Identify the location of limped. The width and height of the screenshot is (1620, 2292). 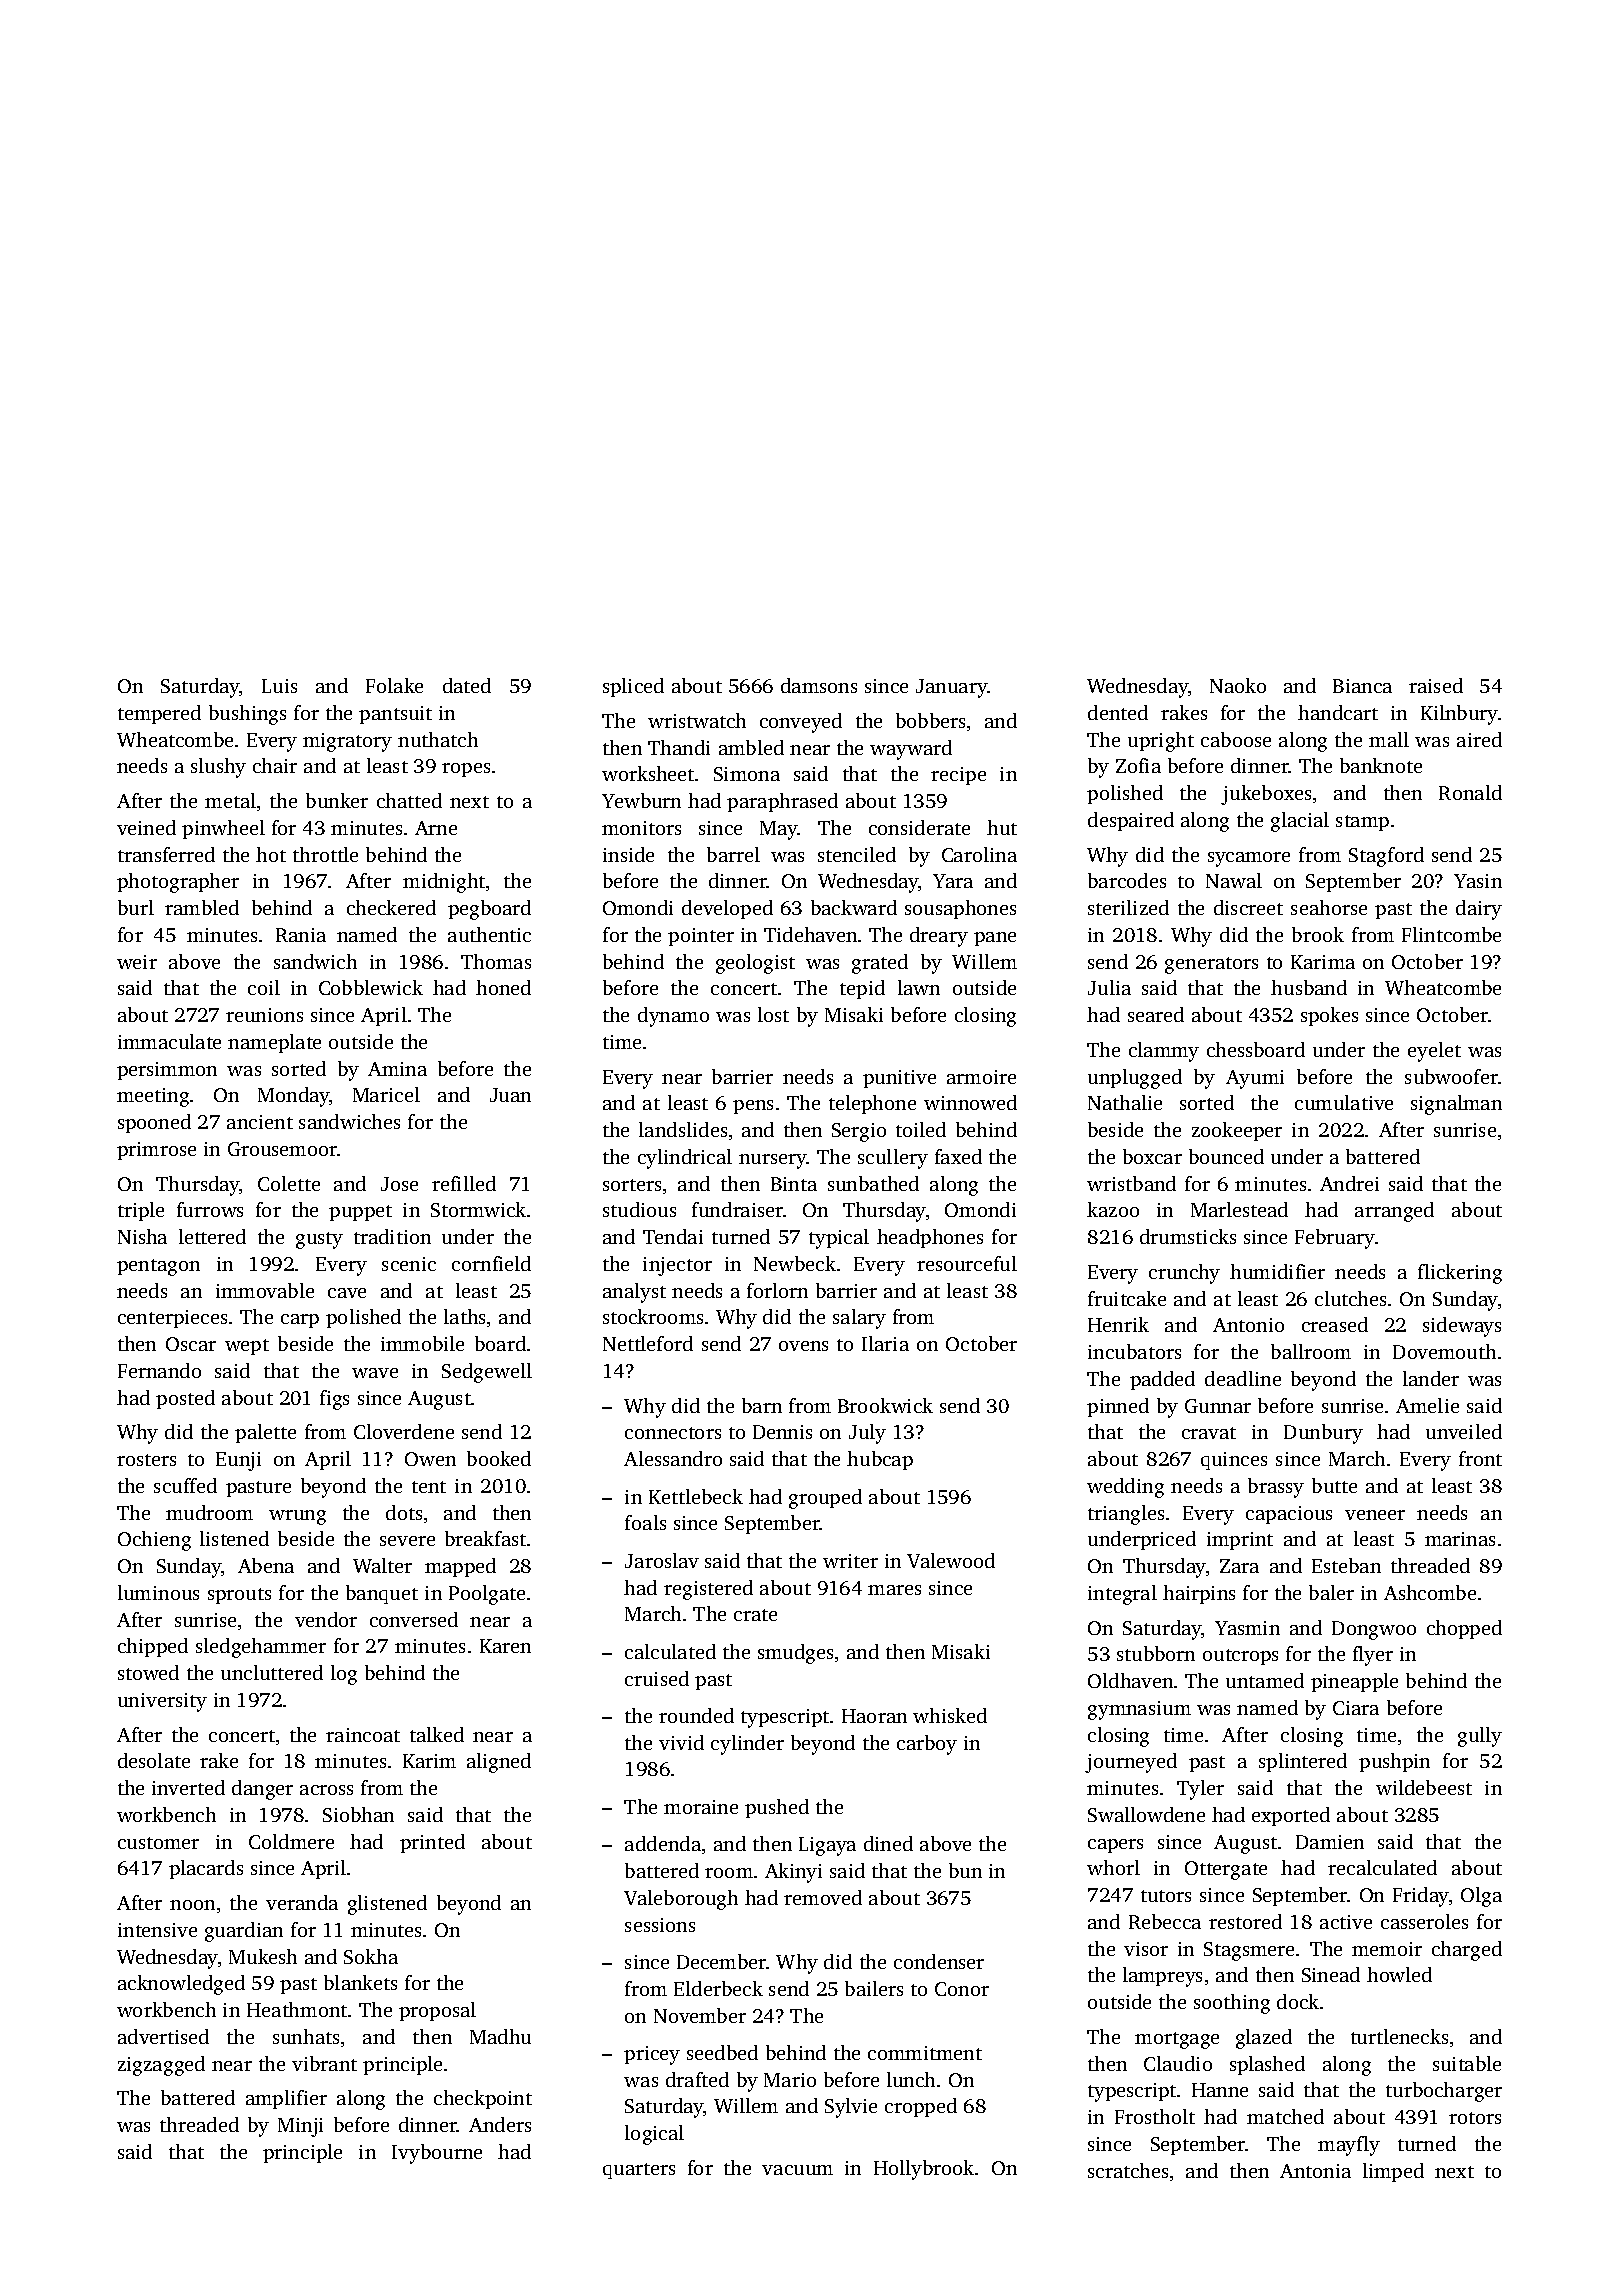
(1393, 2172).
